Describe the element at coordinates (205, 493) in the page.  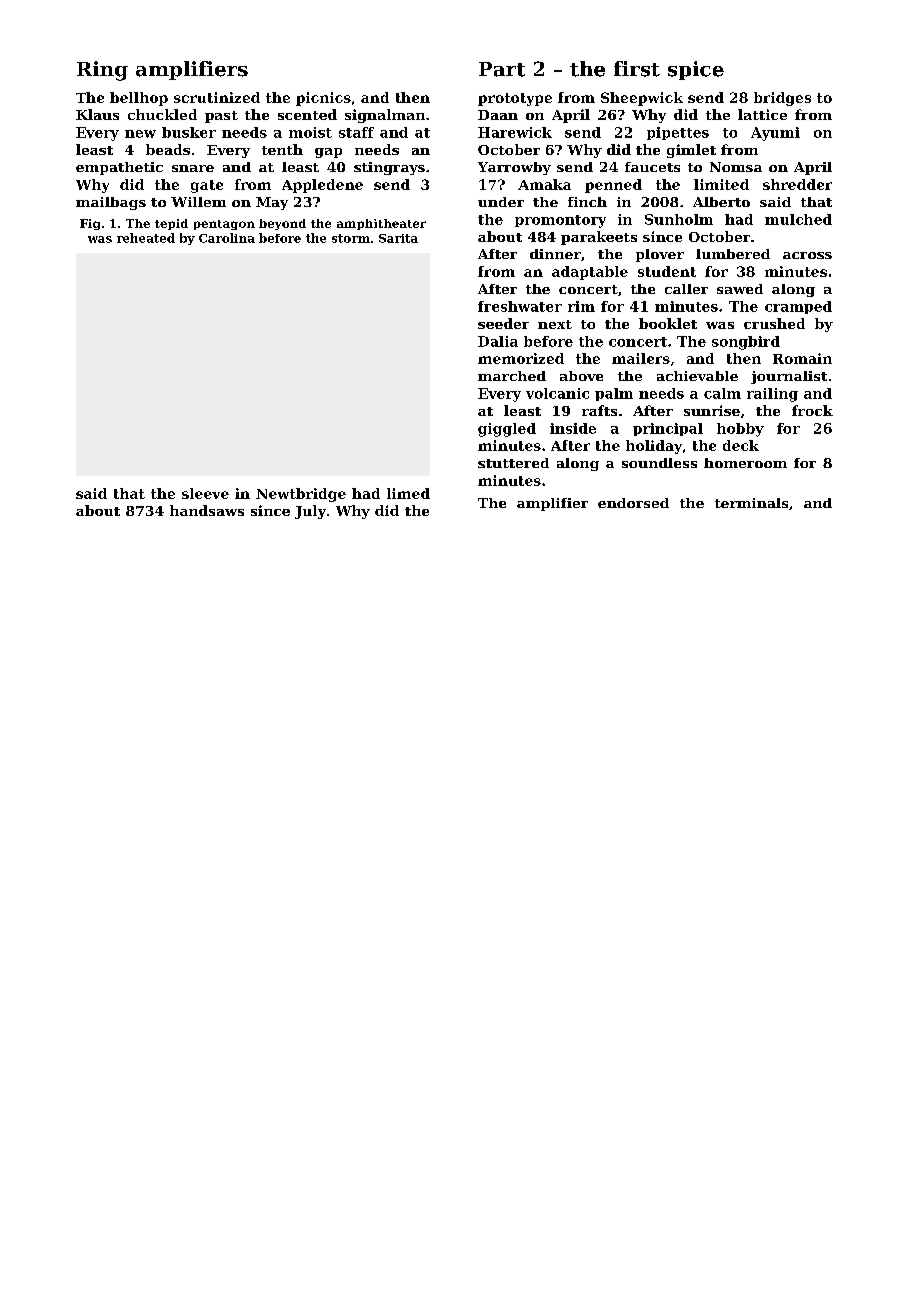
I see `sleeve` at that location.
